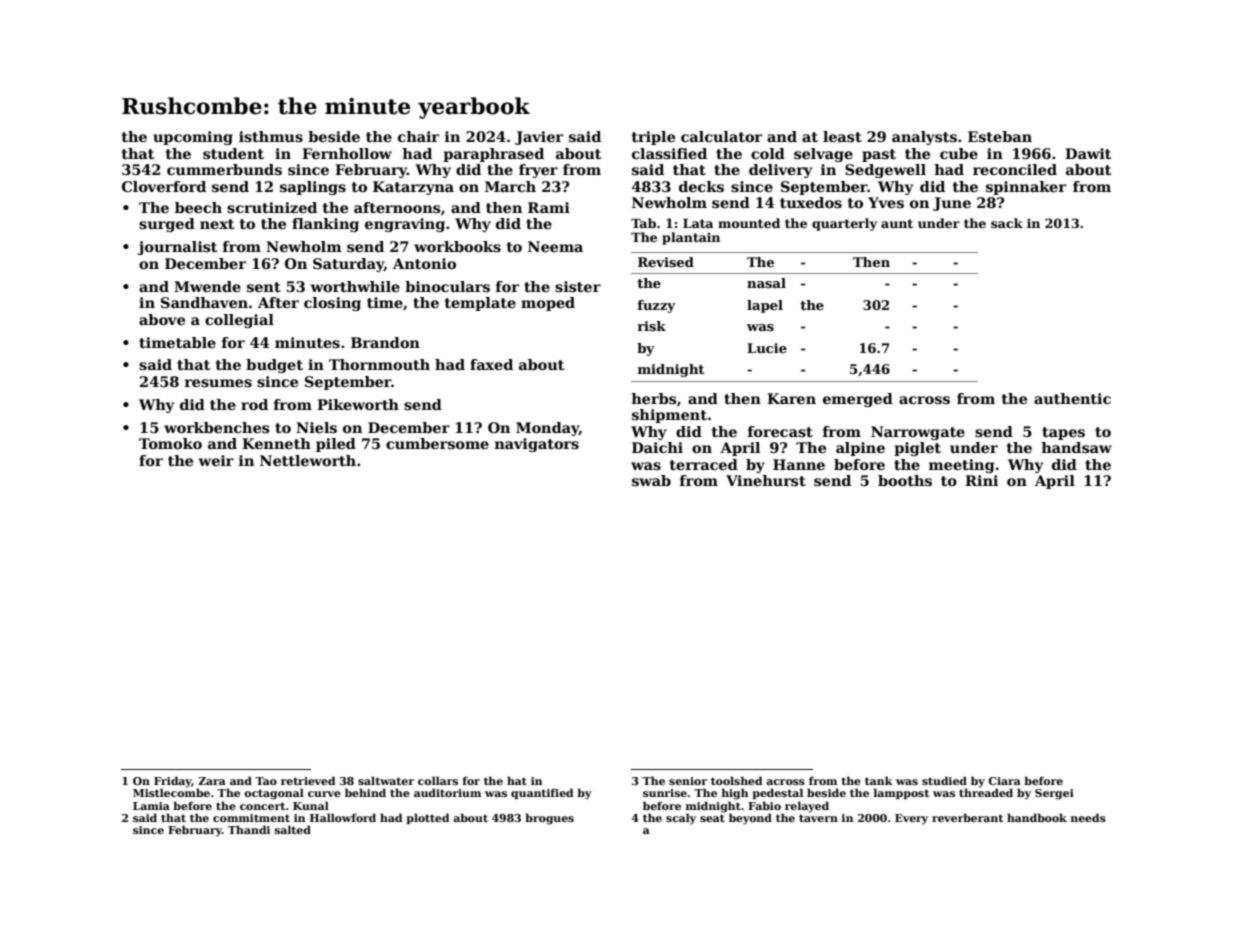 Image resolution: width=1233 pixels, height=952 pixels. I want to click on navigators, so click(537, 445).
